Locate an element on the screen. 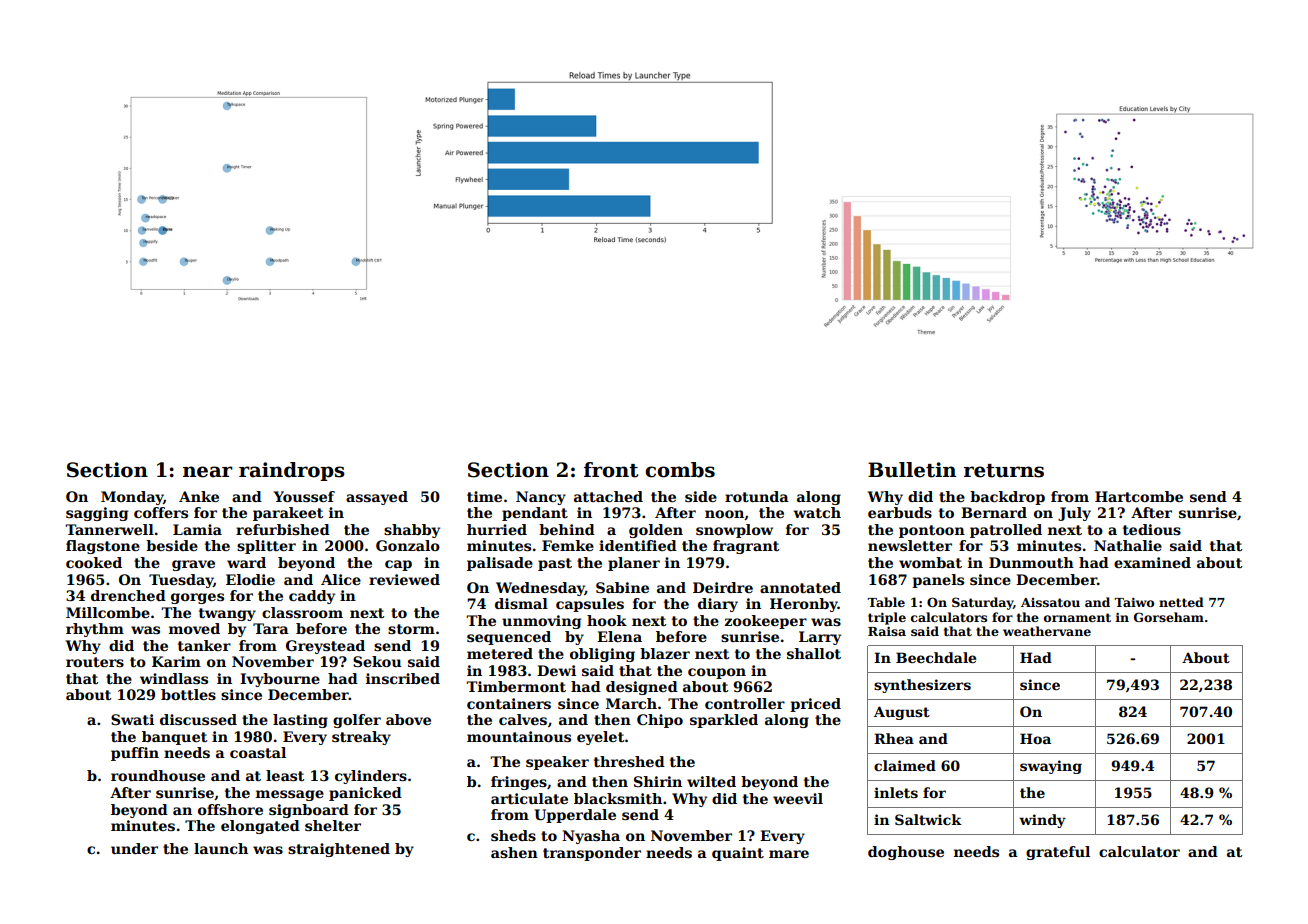 This screenshot has width=1308, height=924. moved is located at coordinates (194, 628).
